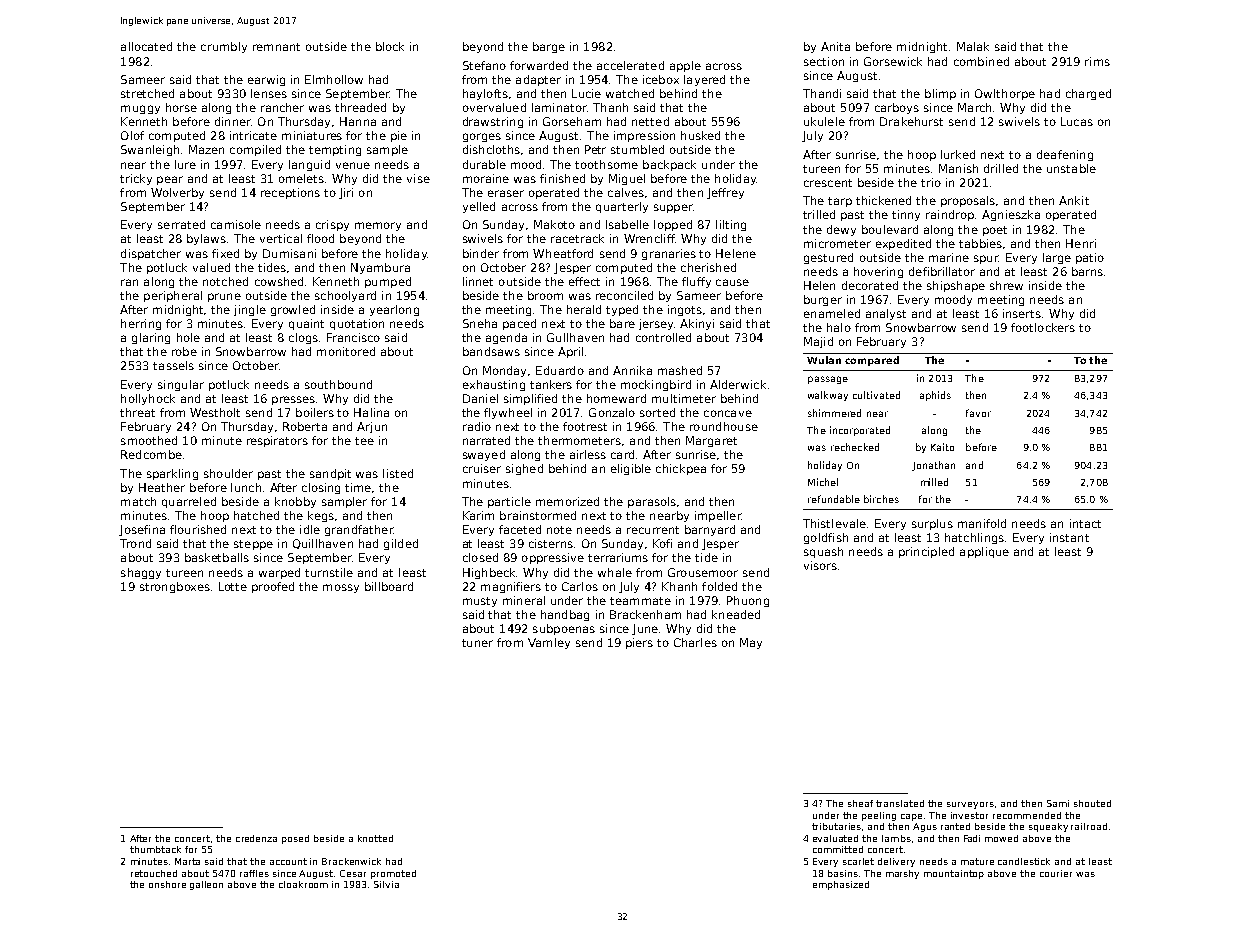 Image resolution: width=1233 pixels, height=952 pixels. Describe the element at coordinates (840, 202) in the page. I see `tarp` at that location.
